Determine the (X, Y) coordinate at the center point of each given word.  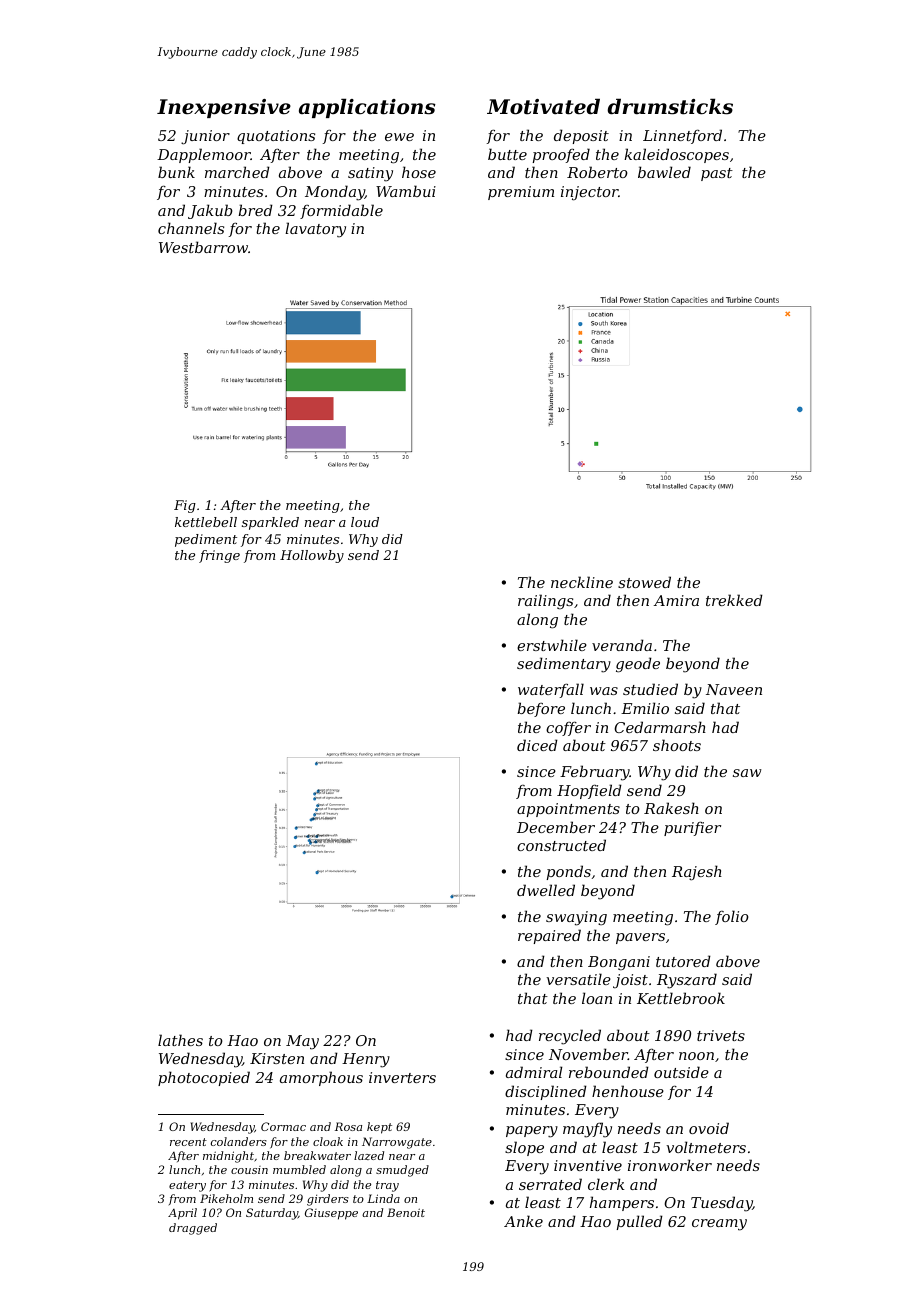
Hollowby (312, 556)
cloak (328, 1141)
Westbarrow (203, 247)
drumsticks (670, 106)
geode (638, 665)
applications (367, 108)
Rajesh (697, 873)
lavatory (315, 230)
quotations (276, 137)
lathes (180, 1040)
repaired (549, 936)
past (717, 174)
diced (537, 745)
